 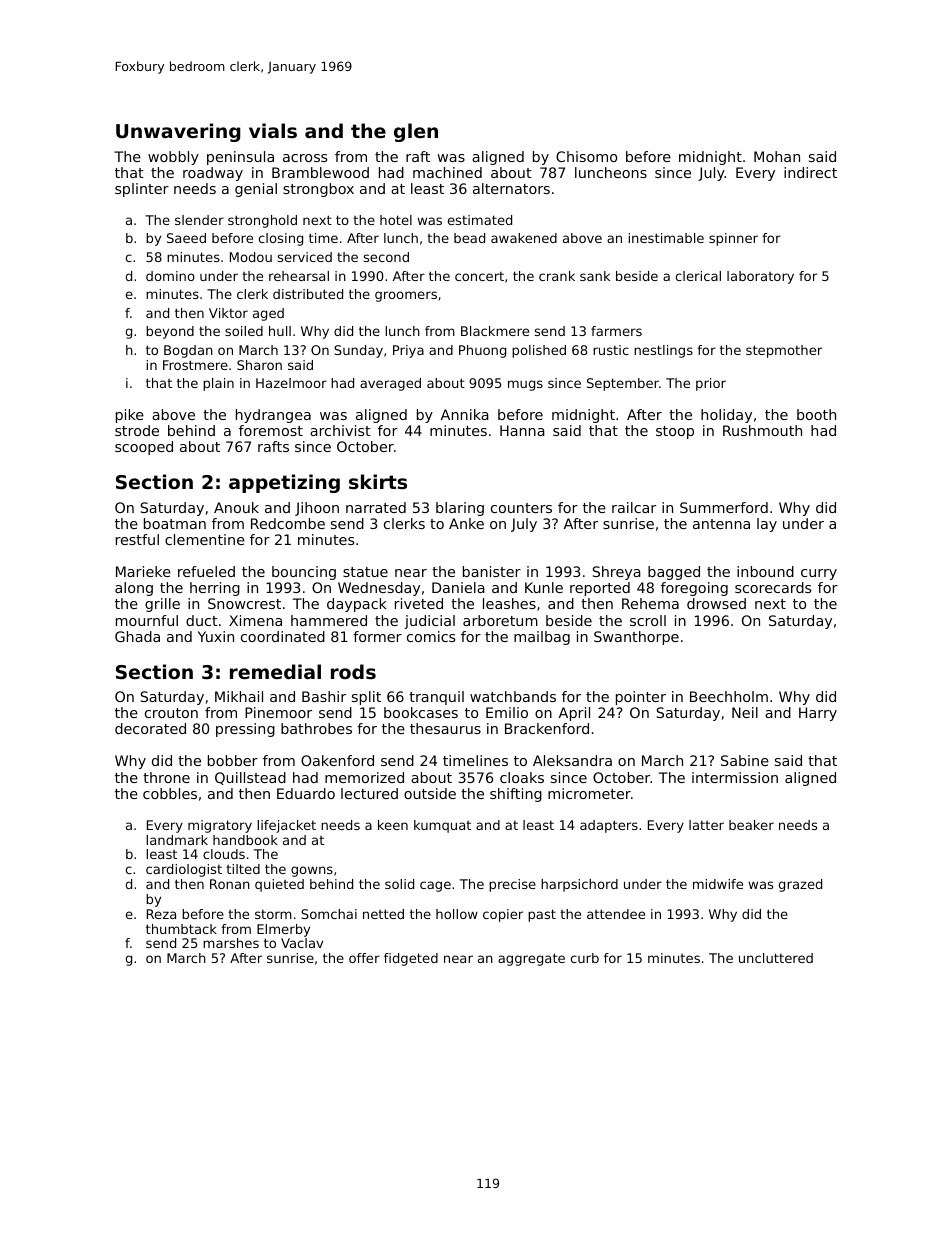 I want to click on Brackenford, so click(x=547, y=728).
